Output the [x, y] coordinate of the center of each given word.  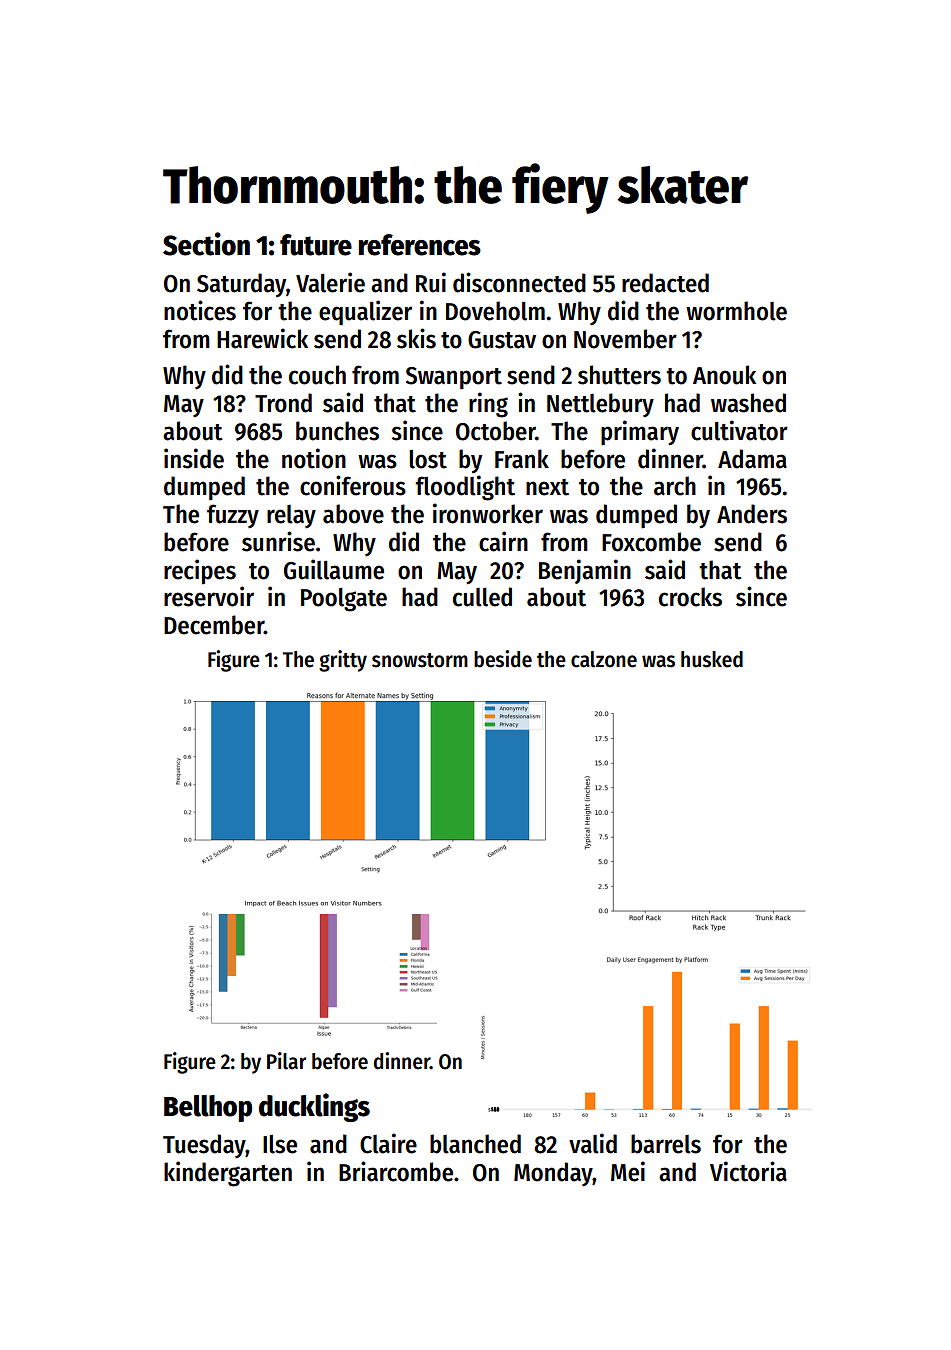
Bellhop [208, 1108]
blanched [475, 1144]
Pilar [286, 1061]
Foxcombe [651, 542]
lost [428, 459]
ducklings [314, 1107]
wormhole [736, 311]
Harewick [262, 338]
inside [194, 458]
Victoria [748, 1171]
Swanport [454, 378]
